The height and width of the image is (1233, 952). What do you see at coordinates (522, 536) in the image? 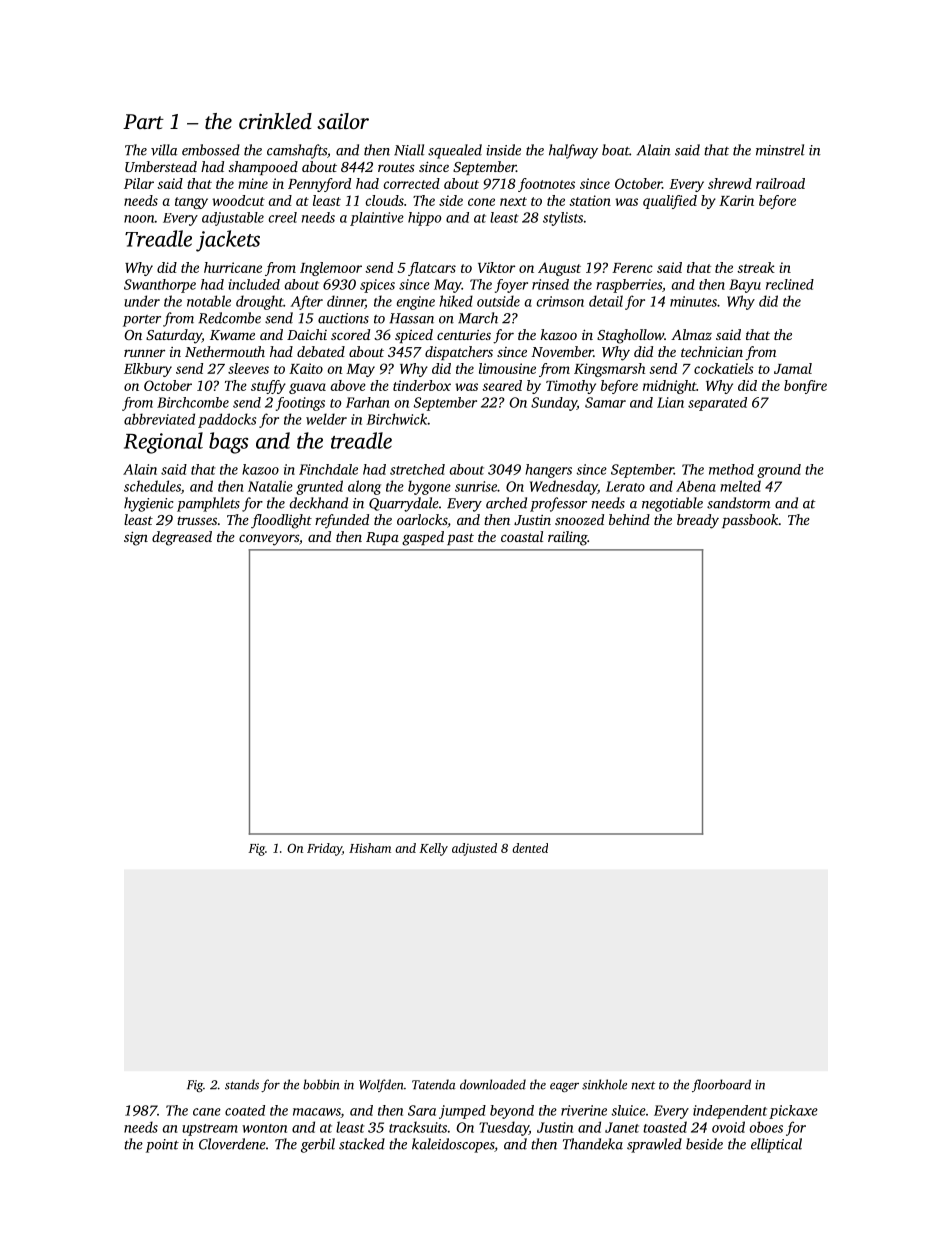
I see `coastal` at bounding box center [522, 536].
